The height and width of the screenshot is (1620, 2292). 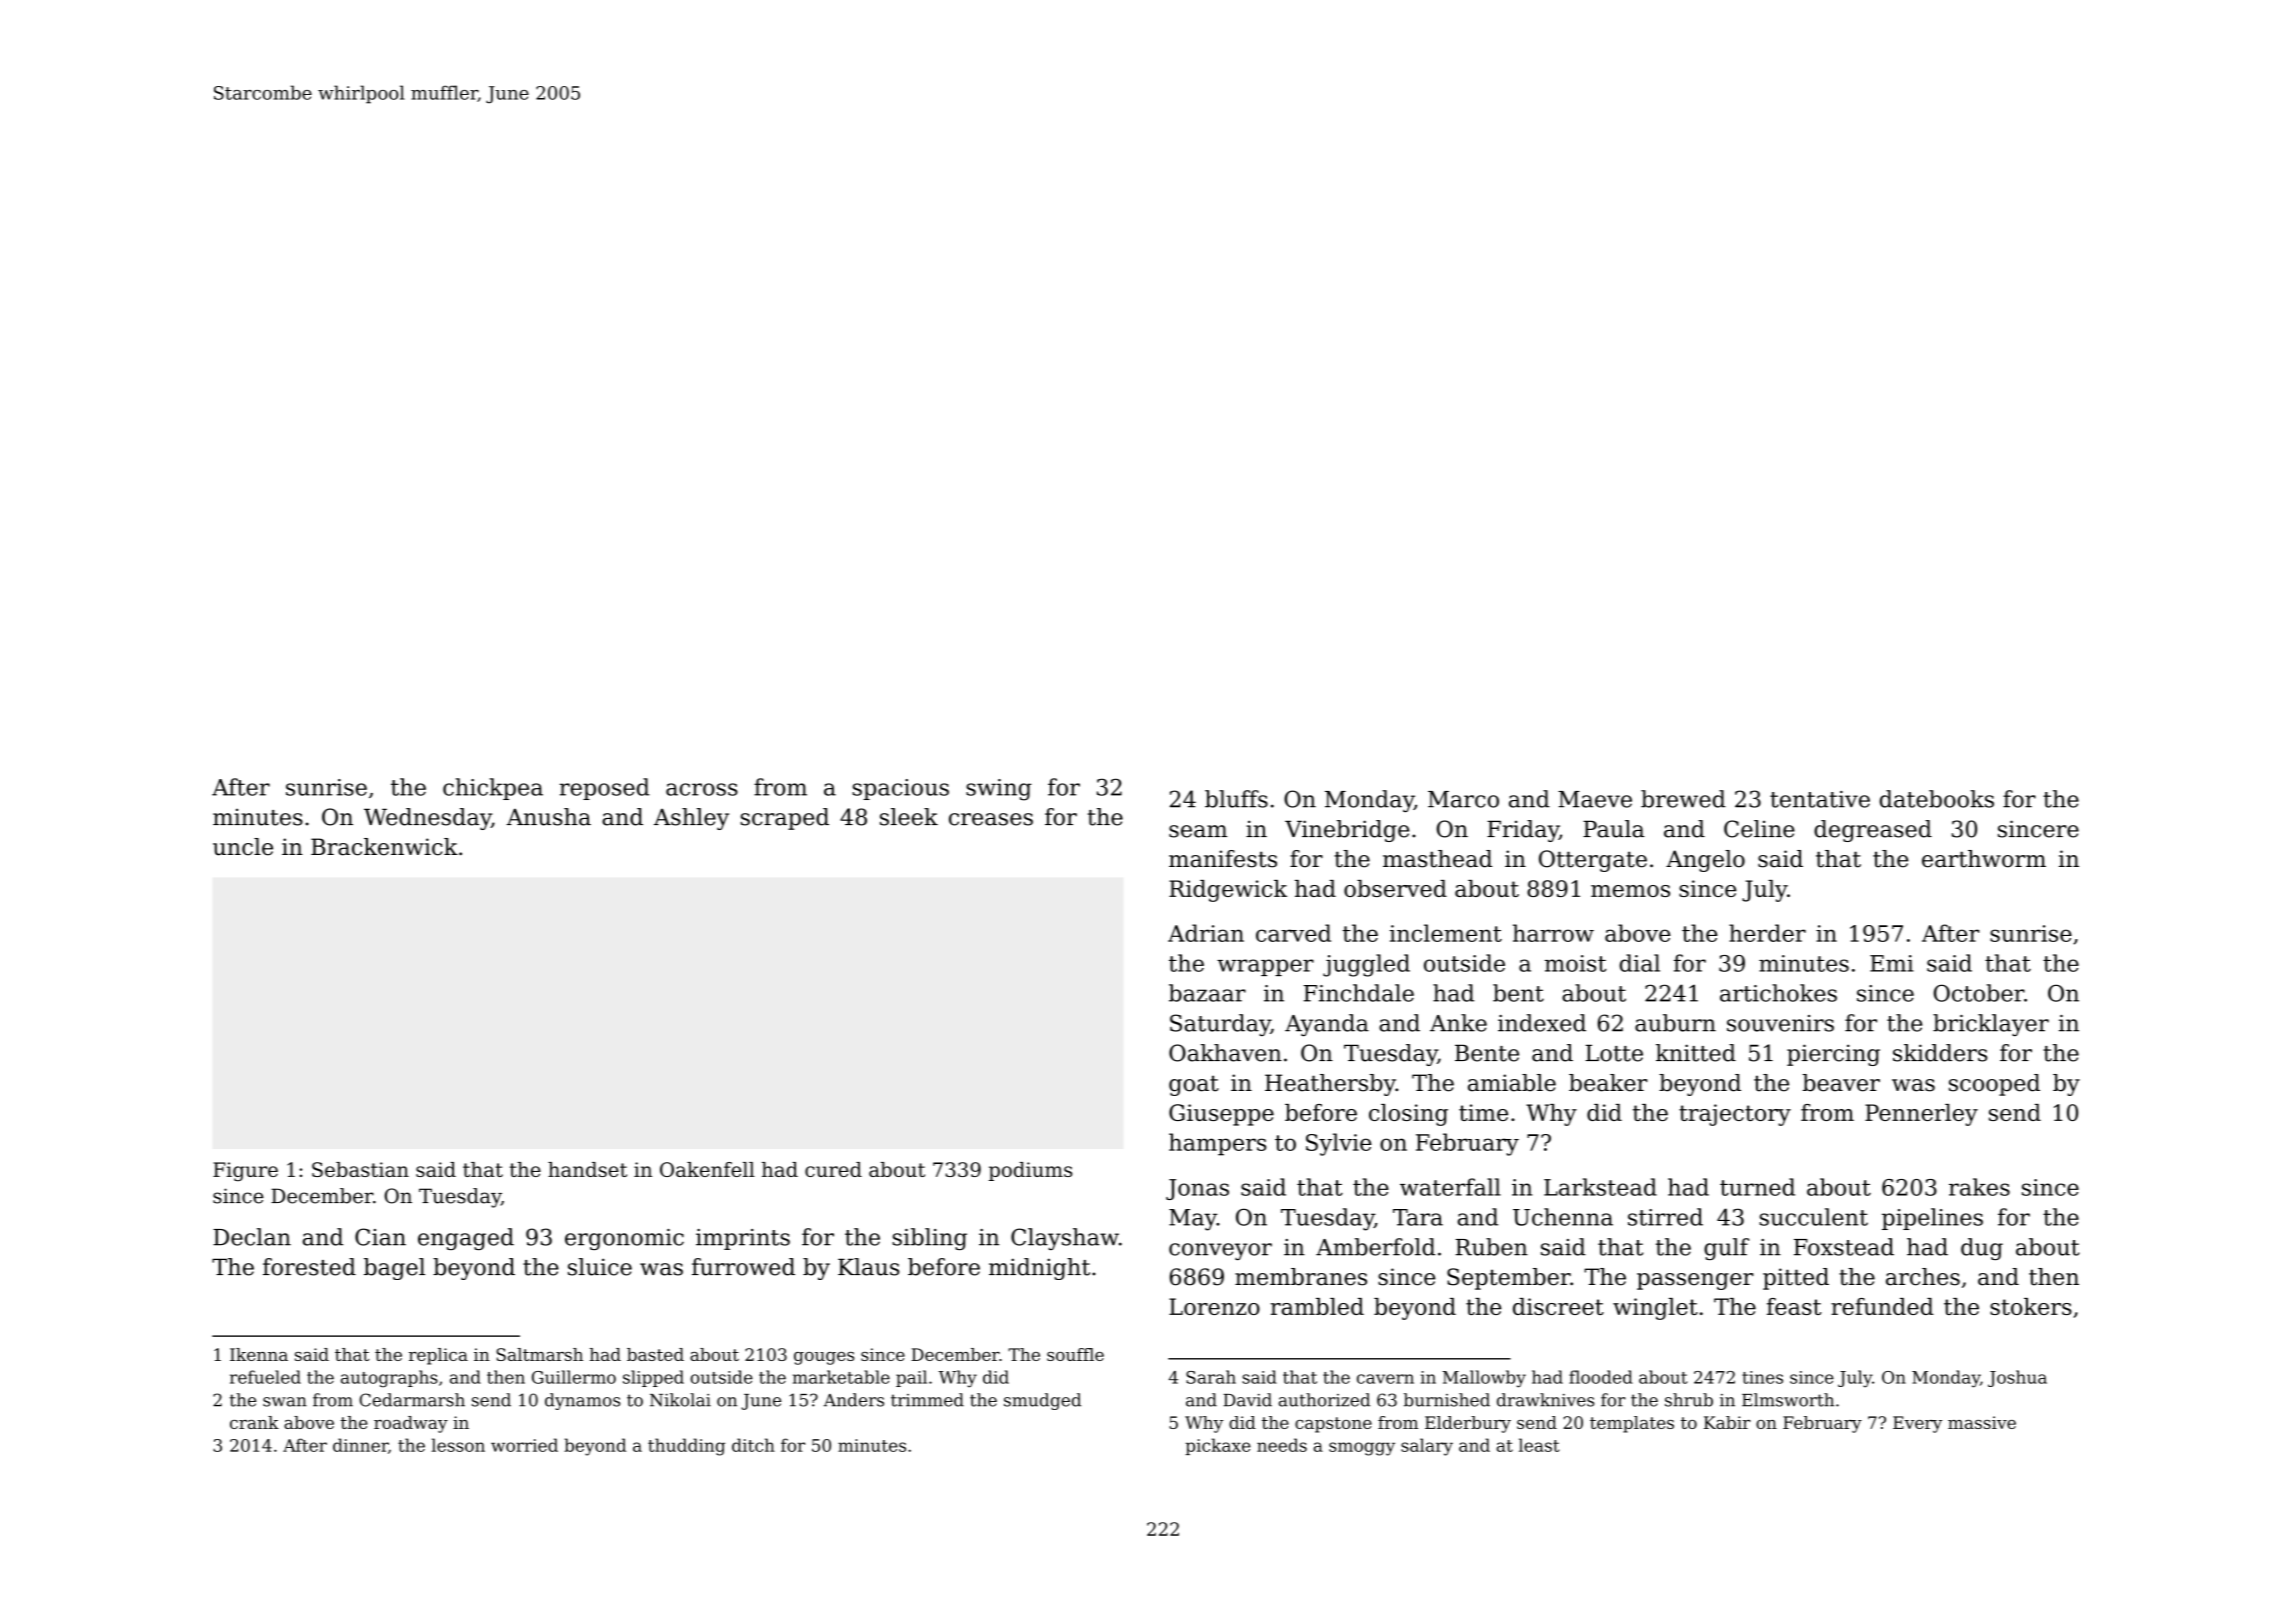 I want to click on ditch, so click(x=753, y=1445).
